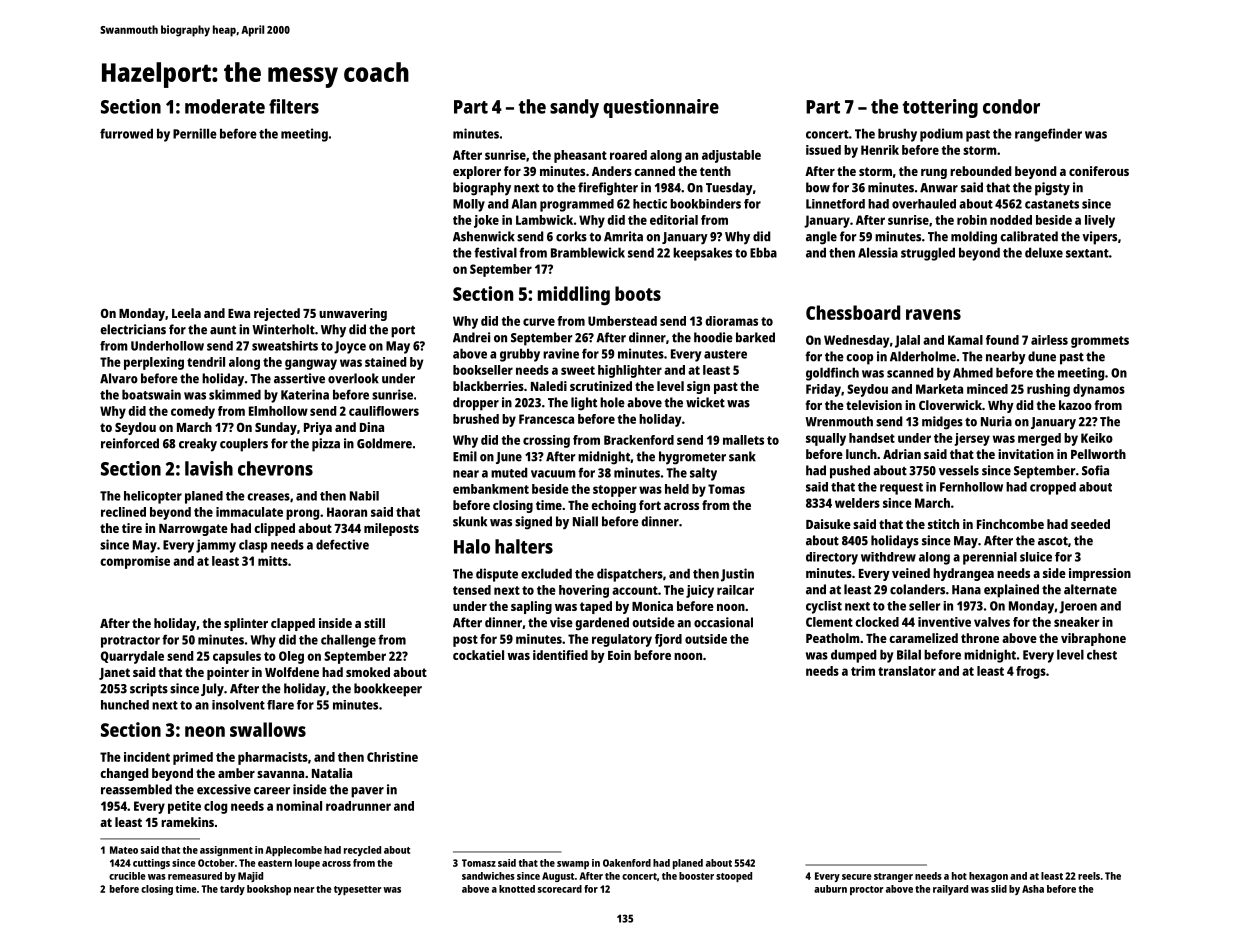  I want to click on Ashenwick, so click(484, 236).
